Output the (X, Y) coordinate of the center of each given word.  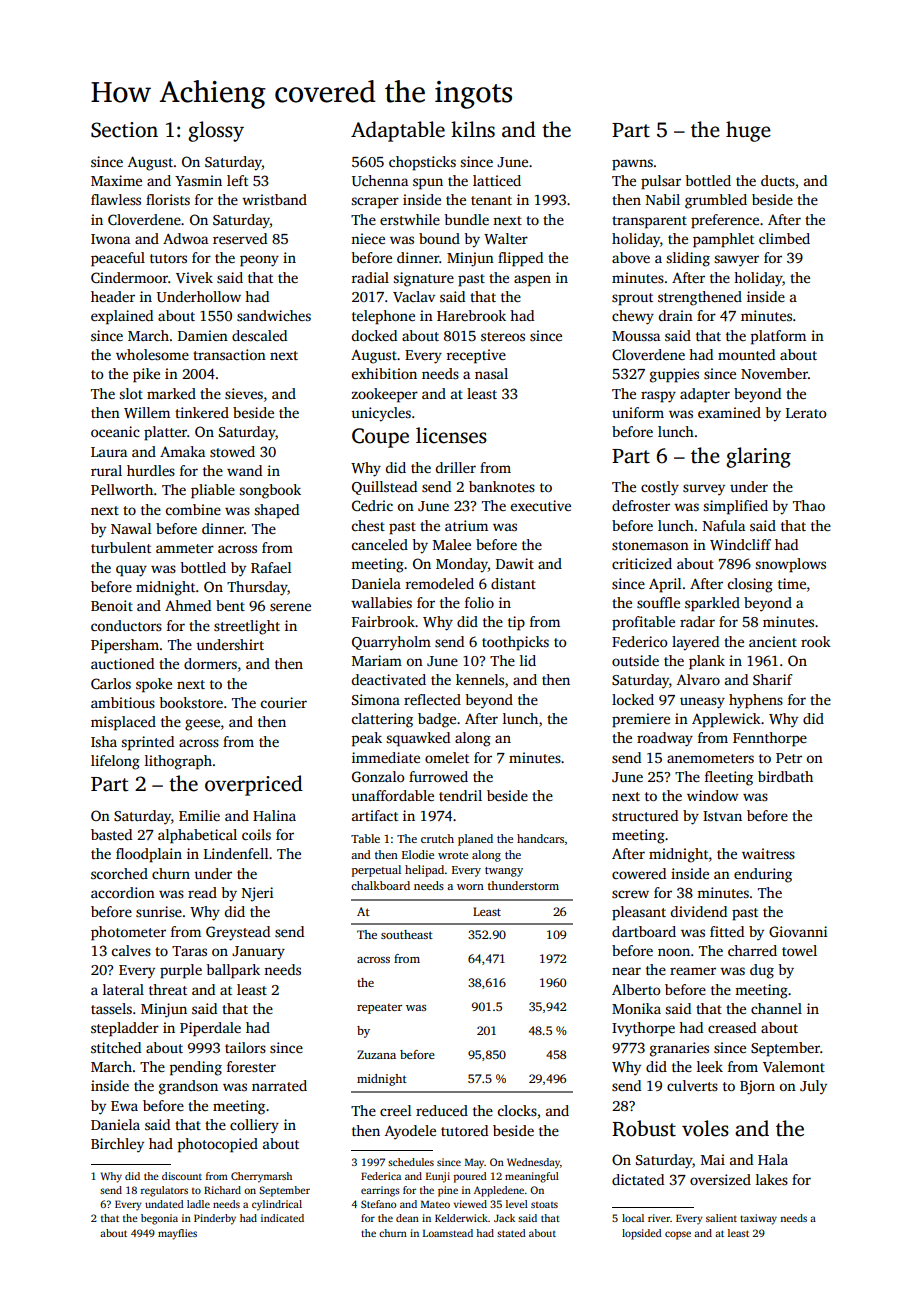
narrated (279, 1085)
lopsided (642, 1234)
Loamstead (448, 1233)
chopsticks (422, 163)
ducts (778, 180)
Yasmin (198, 180)
